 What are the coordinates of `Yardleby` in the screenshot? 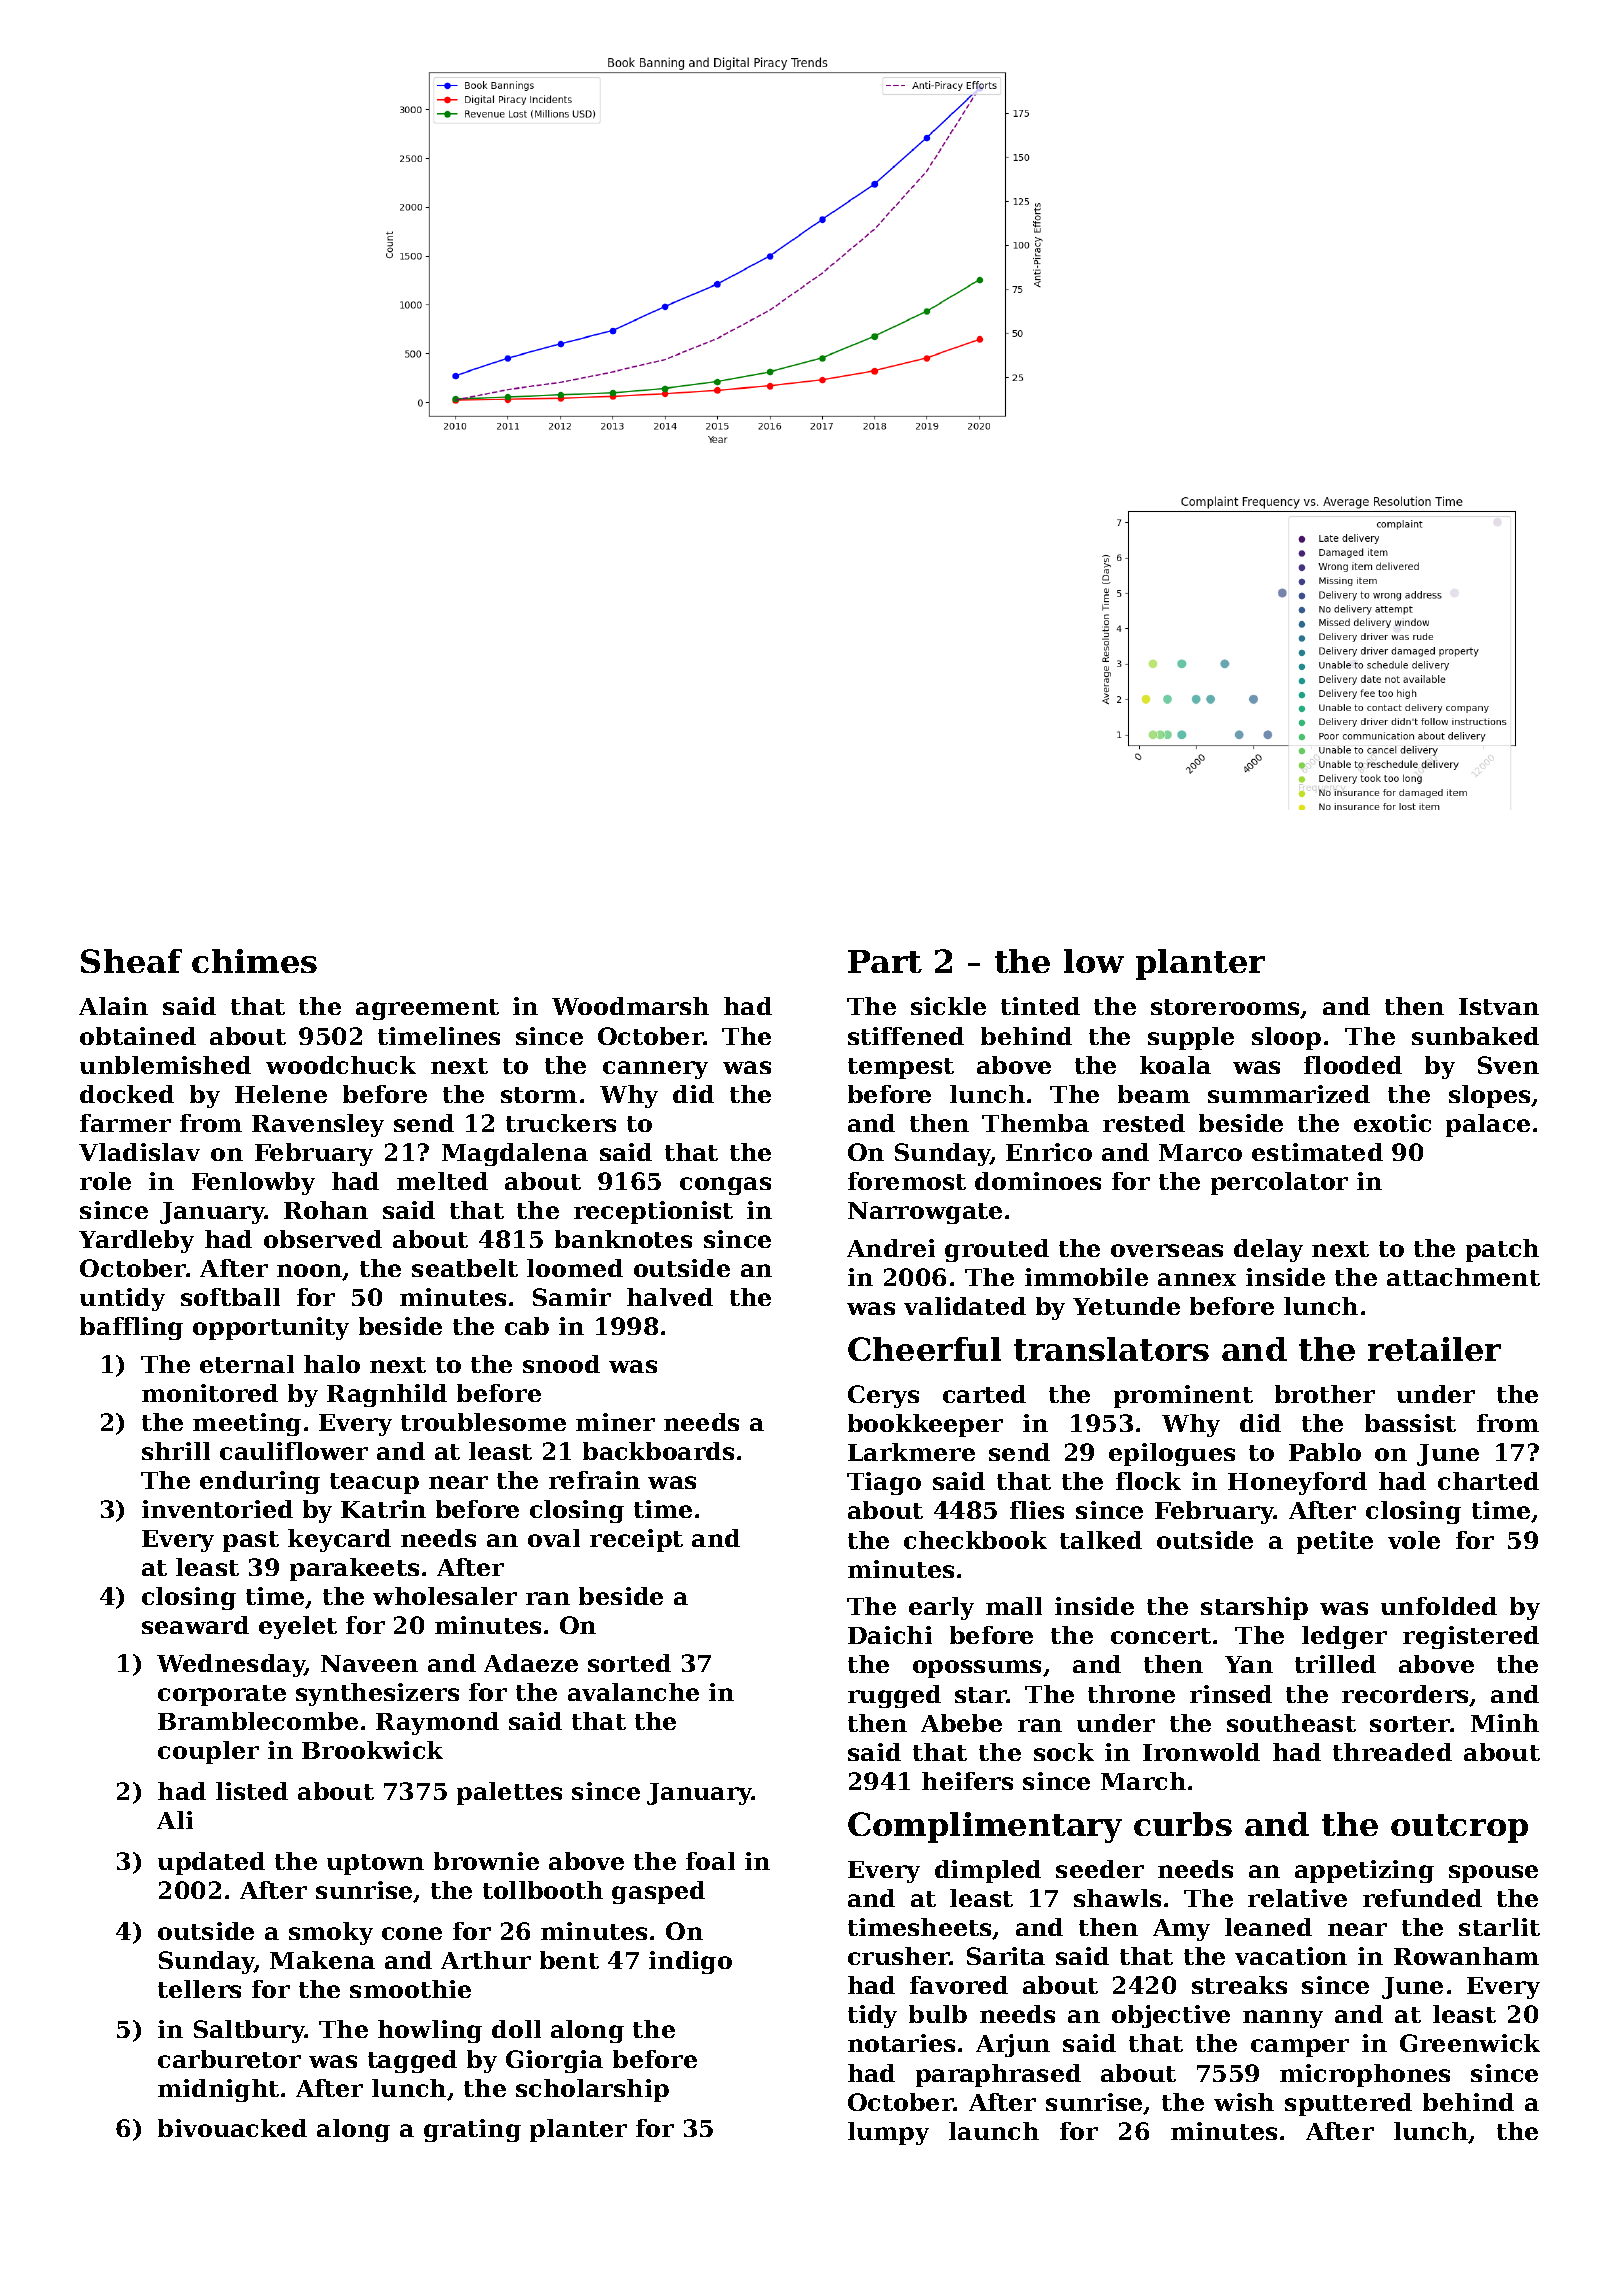 It's located at (136, 1241).
